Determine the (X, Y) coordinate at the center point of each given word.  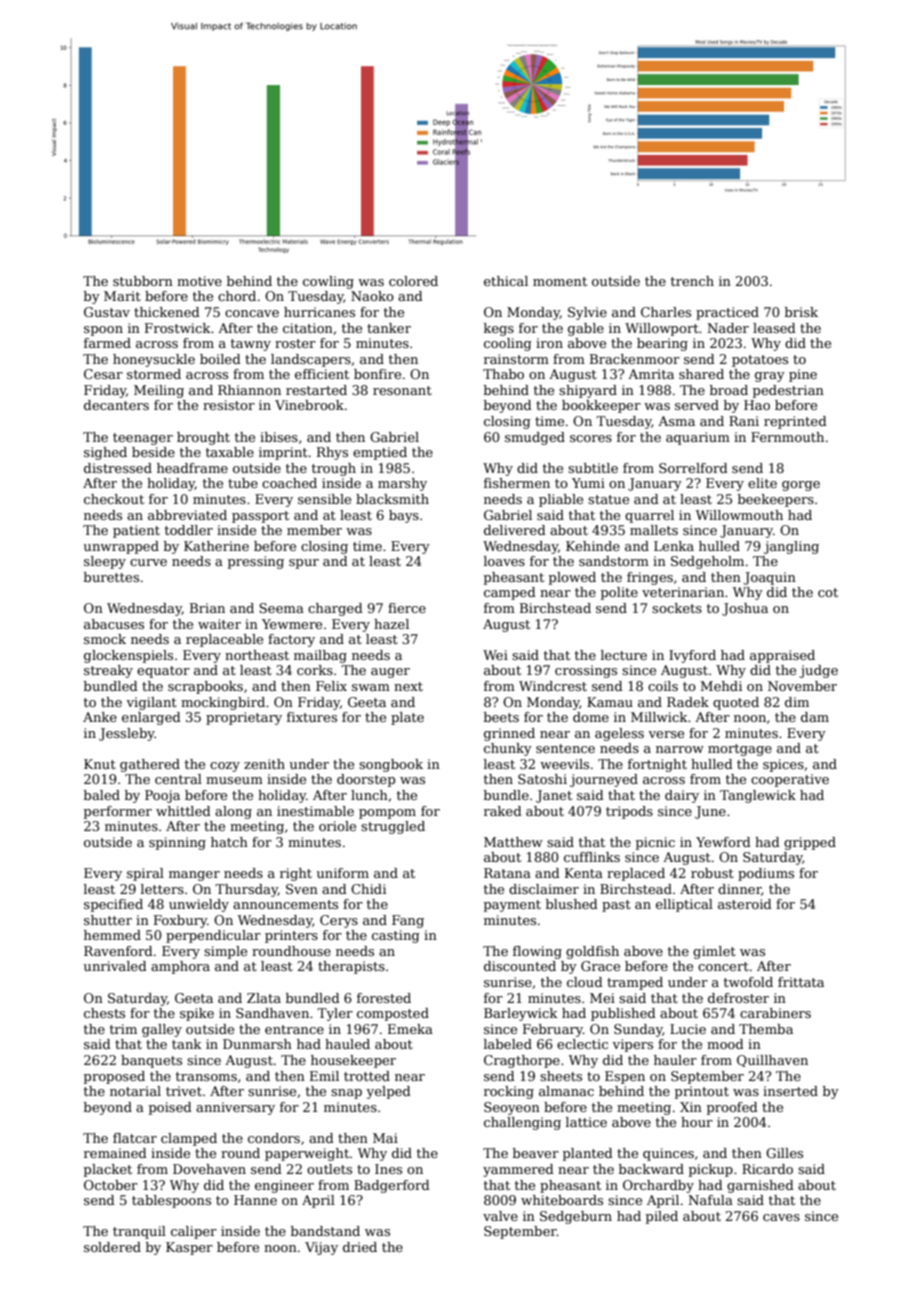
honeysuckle (154, 360)
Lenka (674, 546)
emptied (380, 453)
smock (105, 639)
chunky (508, 749)
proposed (114, 1077)
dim (797, 702)
